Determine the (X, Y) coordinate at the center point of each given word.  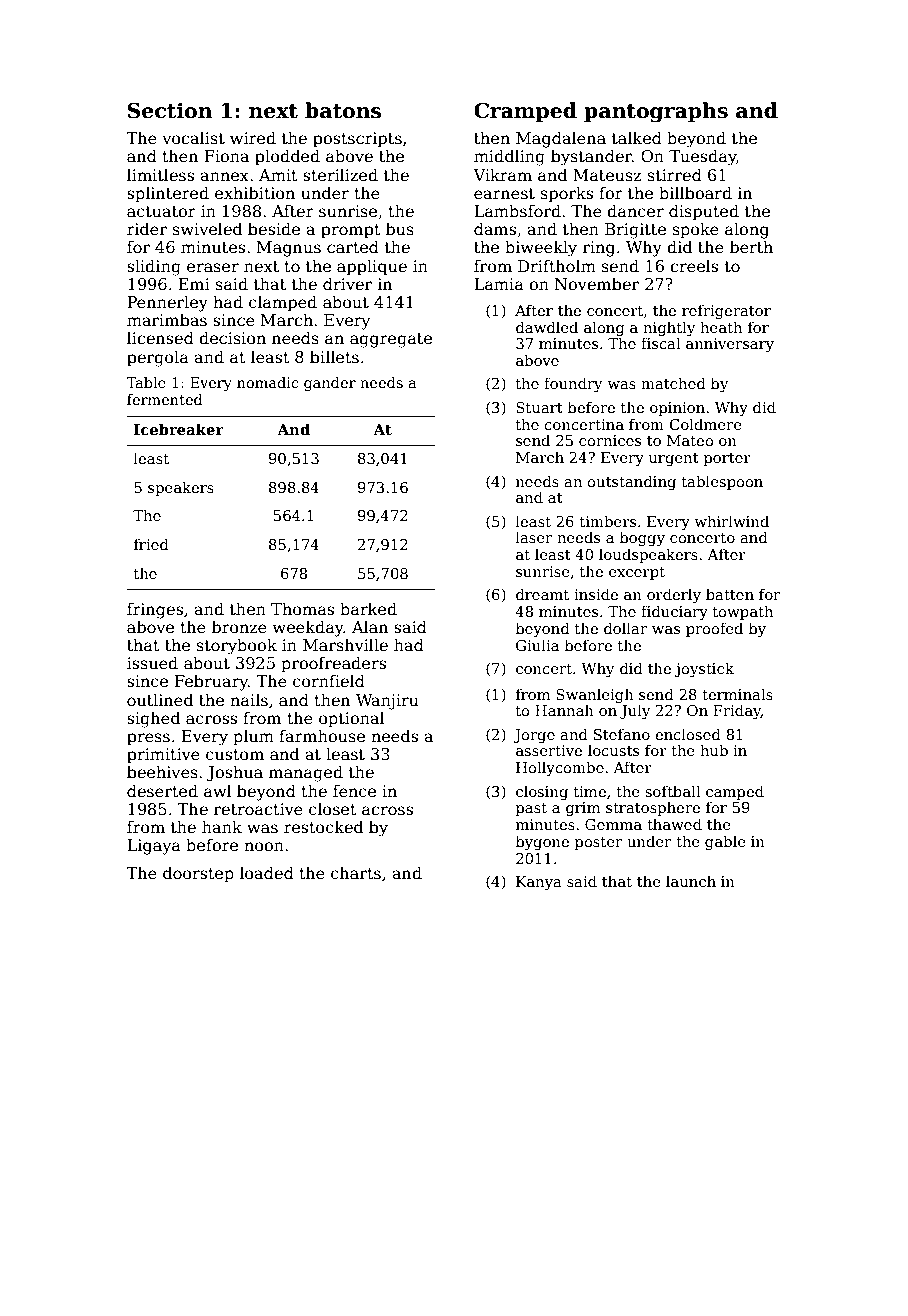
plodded (287, 157)
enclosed (688, 734)
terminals (737, 694)
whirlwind (731, 521)
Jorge (534, 736)
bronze (239, 627)
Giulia (537, 645)
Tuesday (702, 157)
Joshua (235, 773)
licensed (160, 337)
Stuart (539, 407)
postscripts (357, 140)
